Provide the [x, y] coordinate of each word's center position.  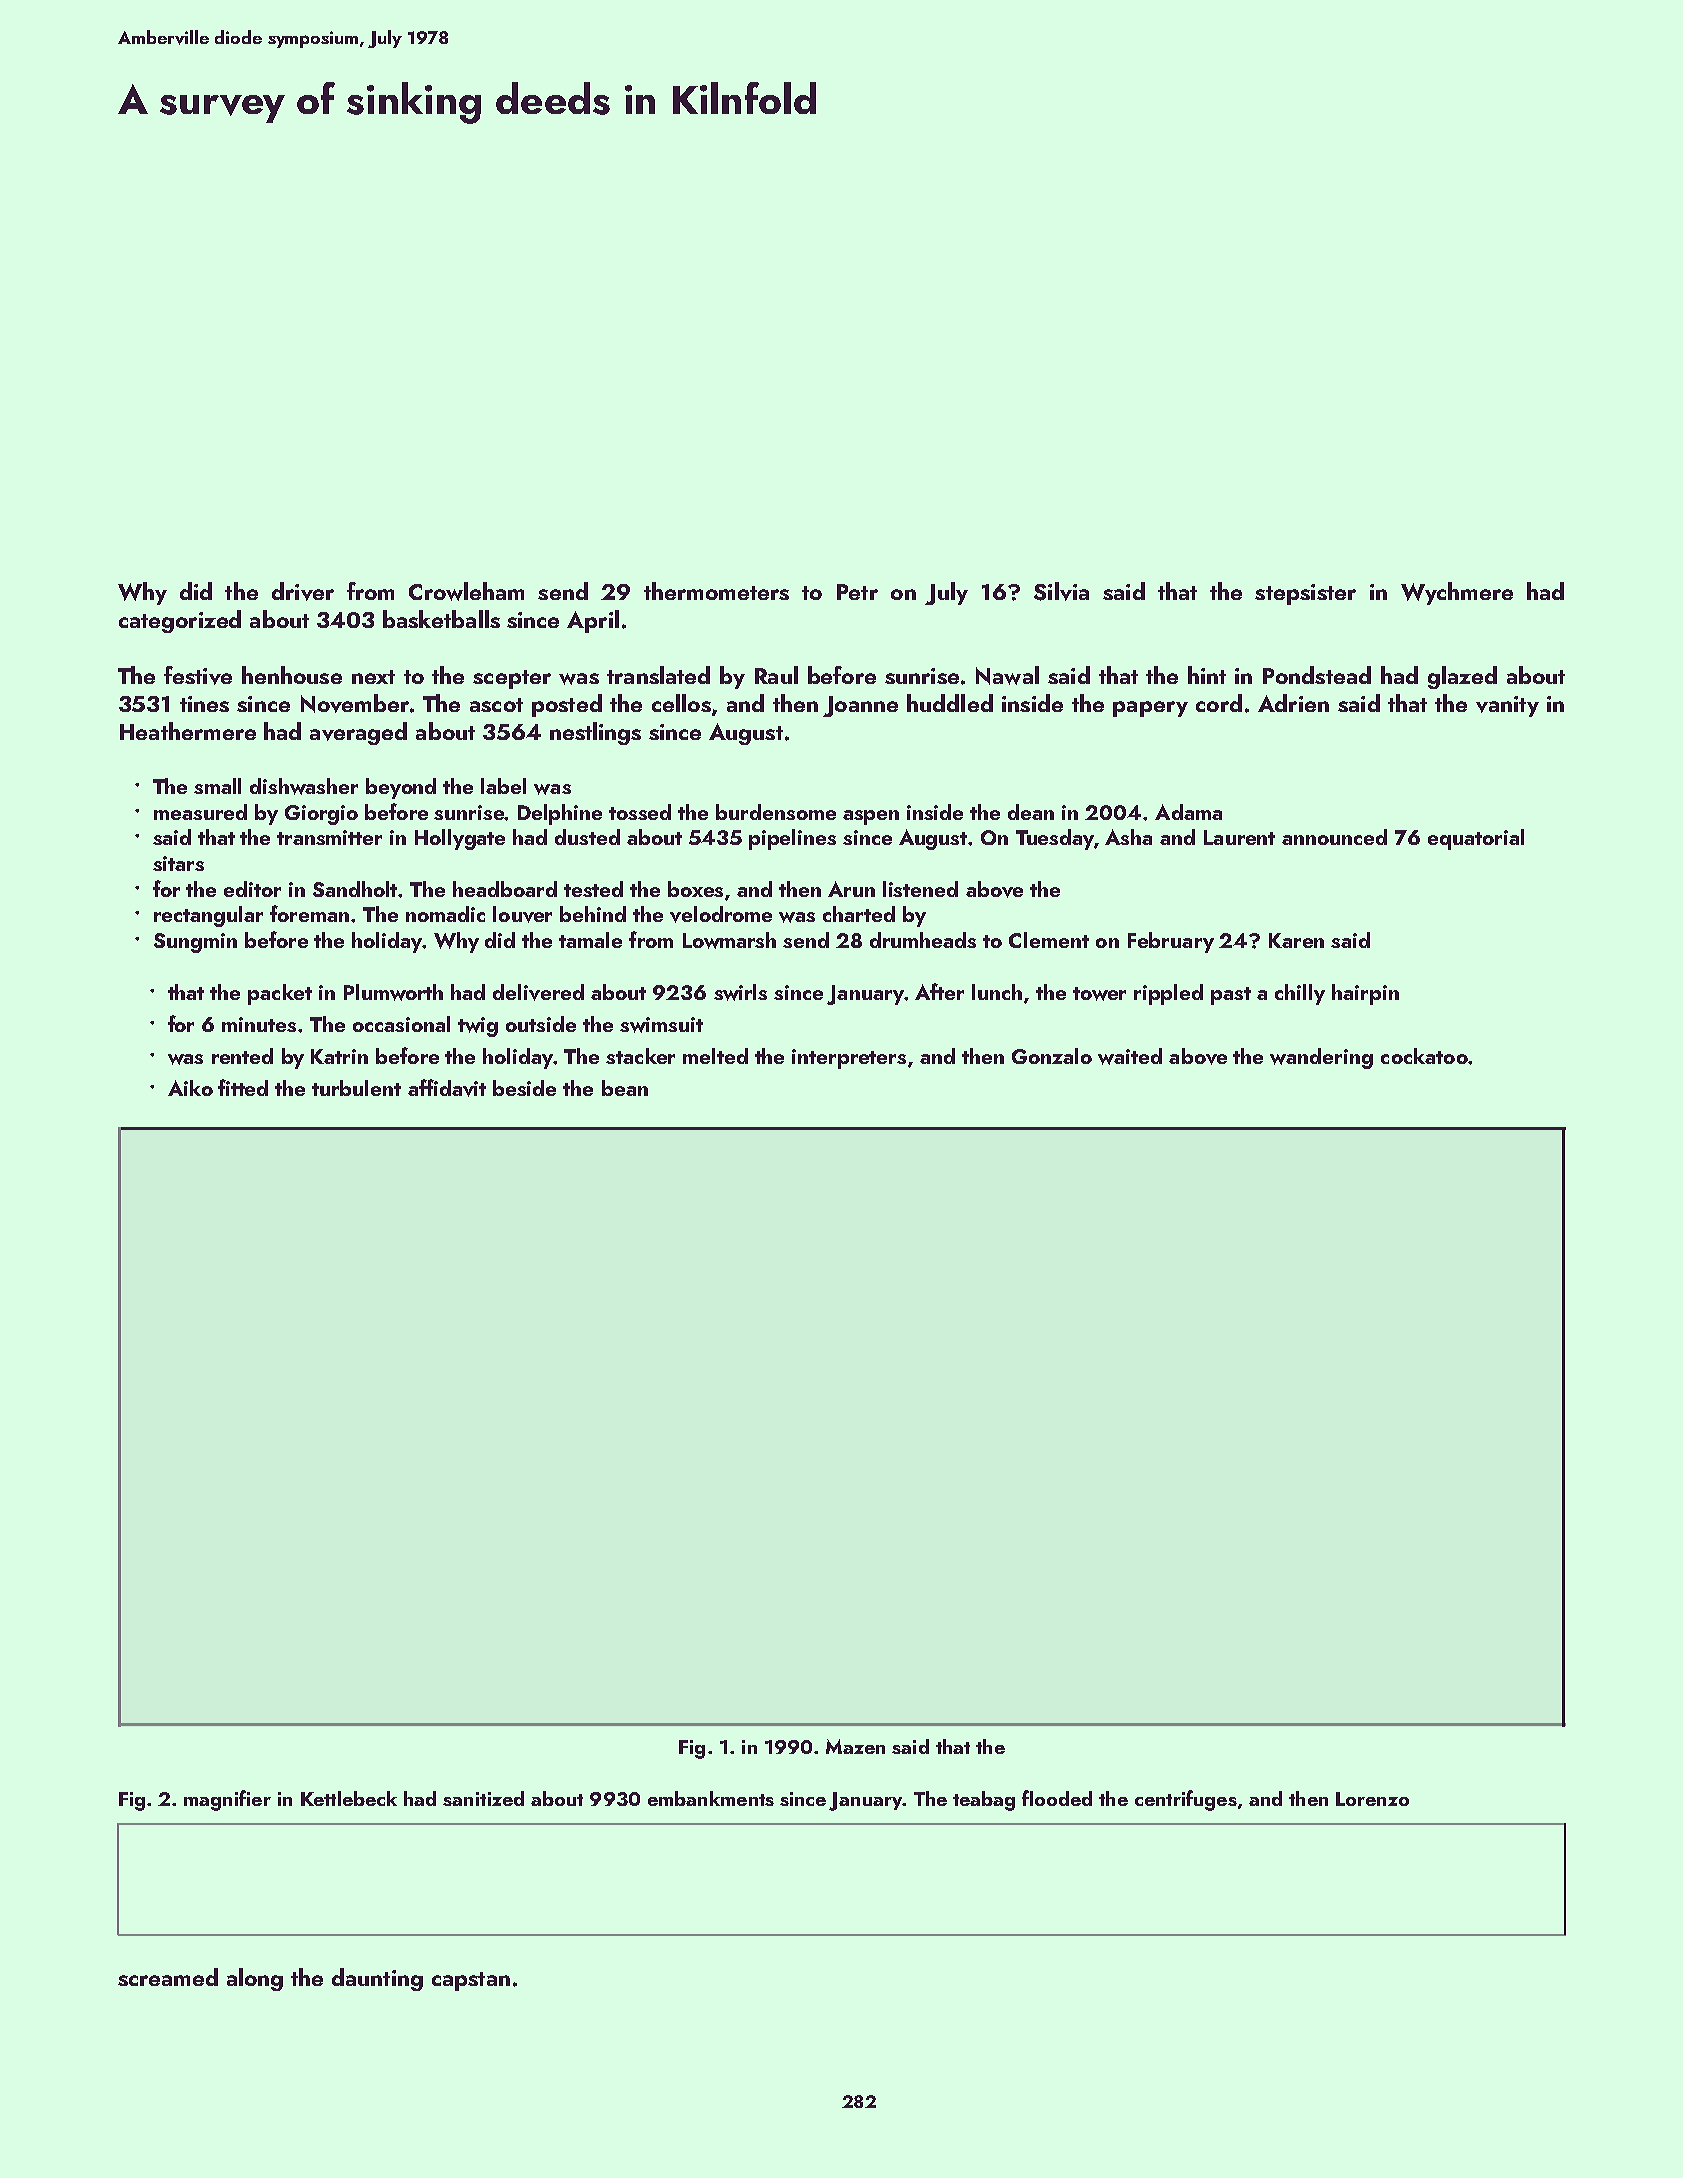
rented [242, 1056]
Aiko [190, 1088]
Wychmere [1457, 593]
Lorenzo [1372, 1799]
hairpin [1365, 994]
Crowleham [466, 591]
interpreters [849, 1059]
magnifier [227, 1800]
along [255, 1979]
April [593, 621]
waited [1130, 1056]
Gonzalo [1052, 1056]
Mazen [855, 1746]
